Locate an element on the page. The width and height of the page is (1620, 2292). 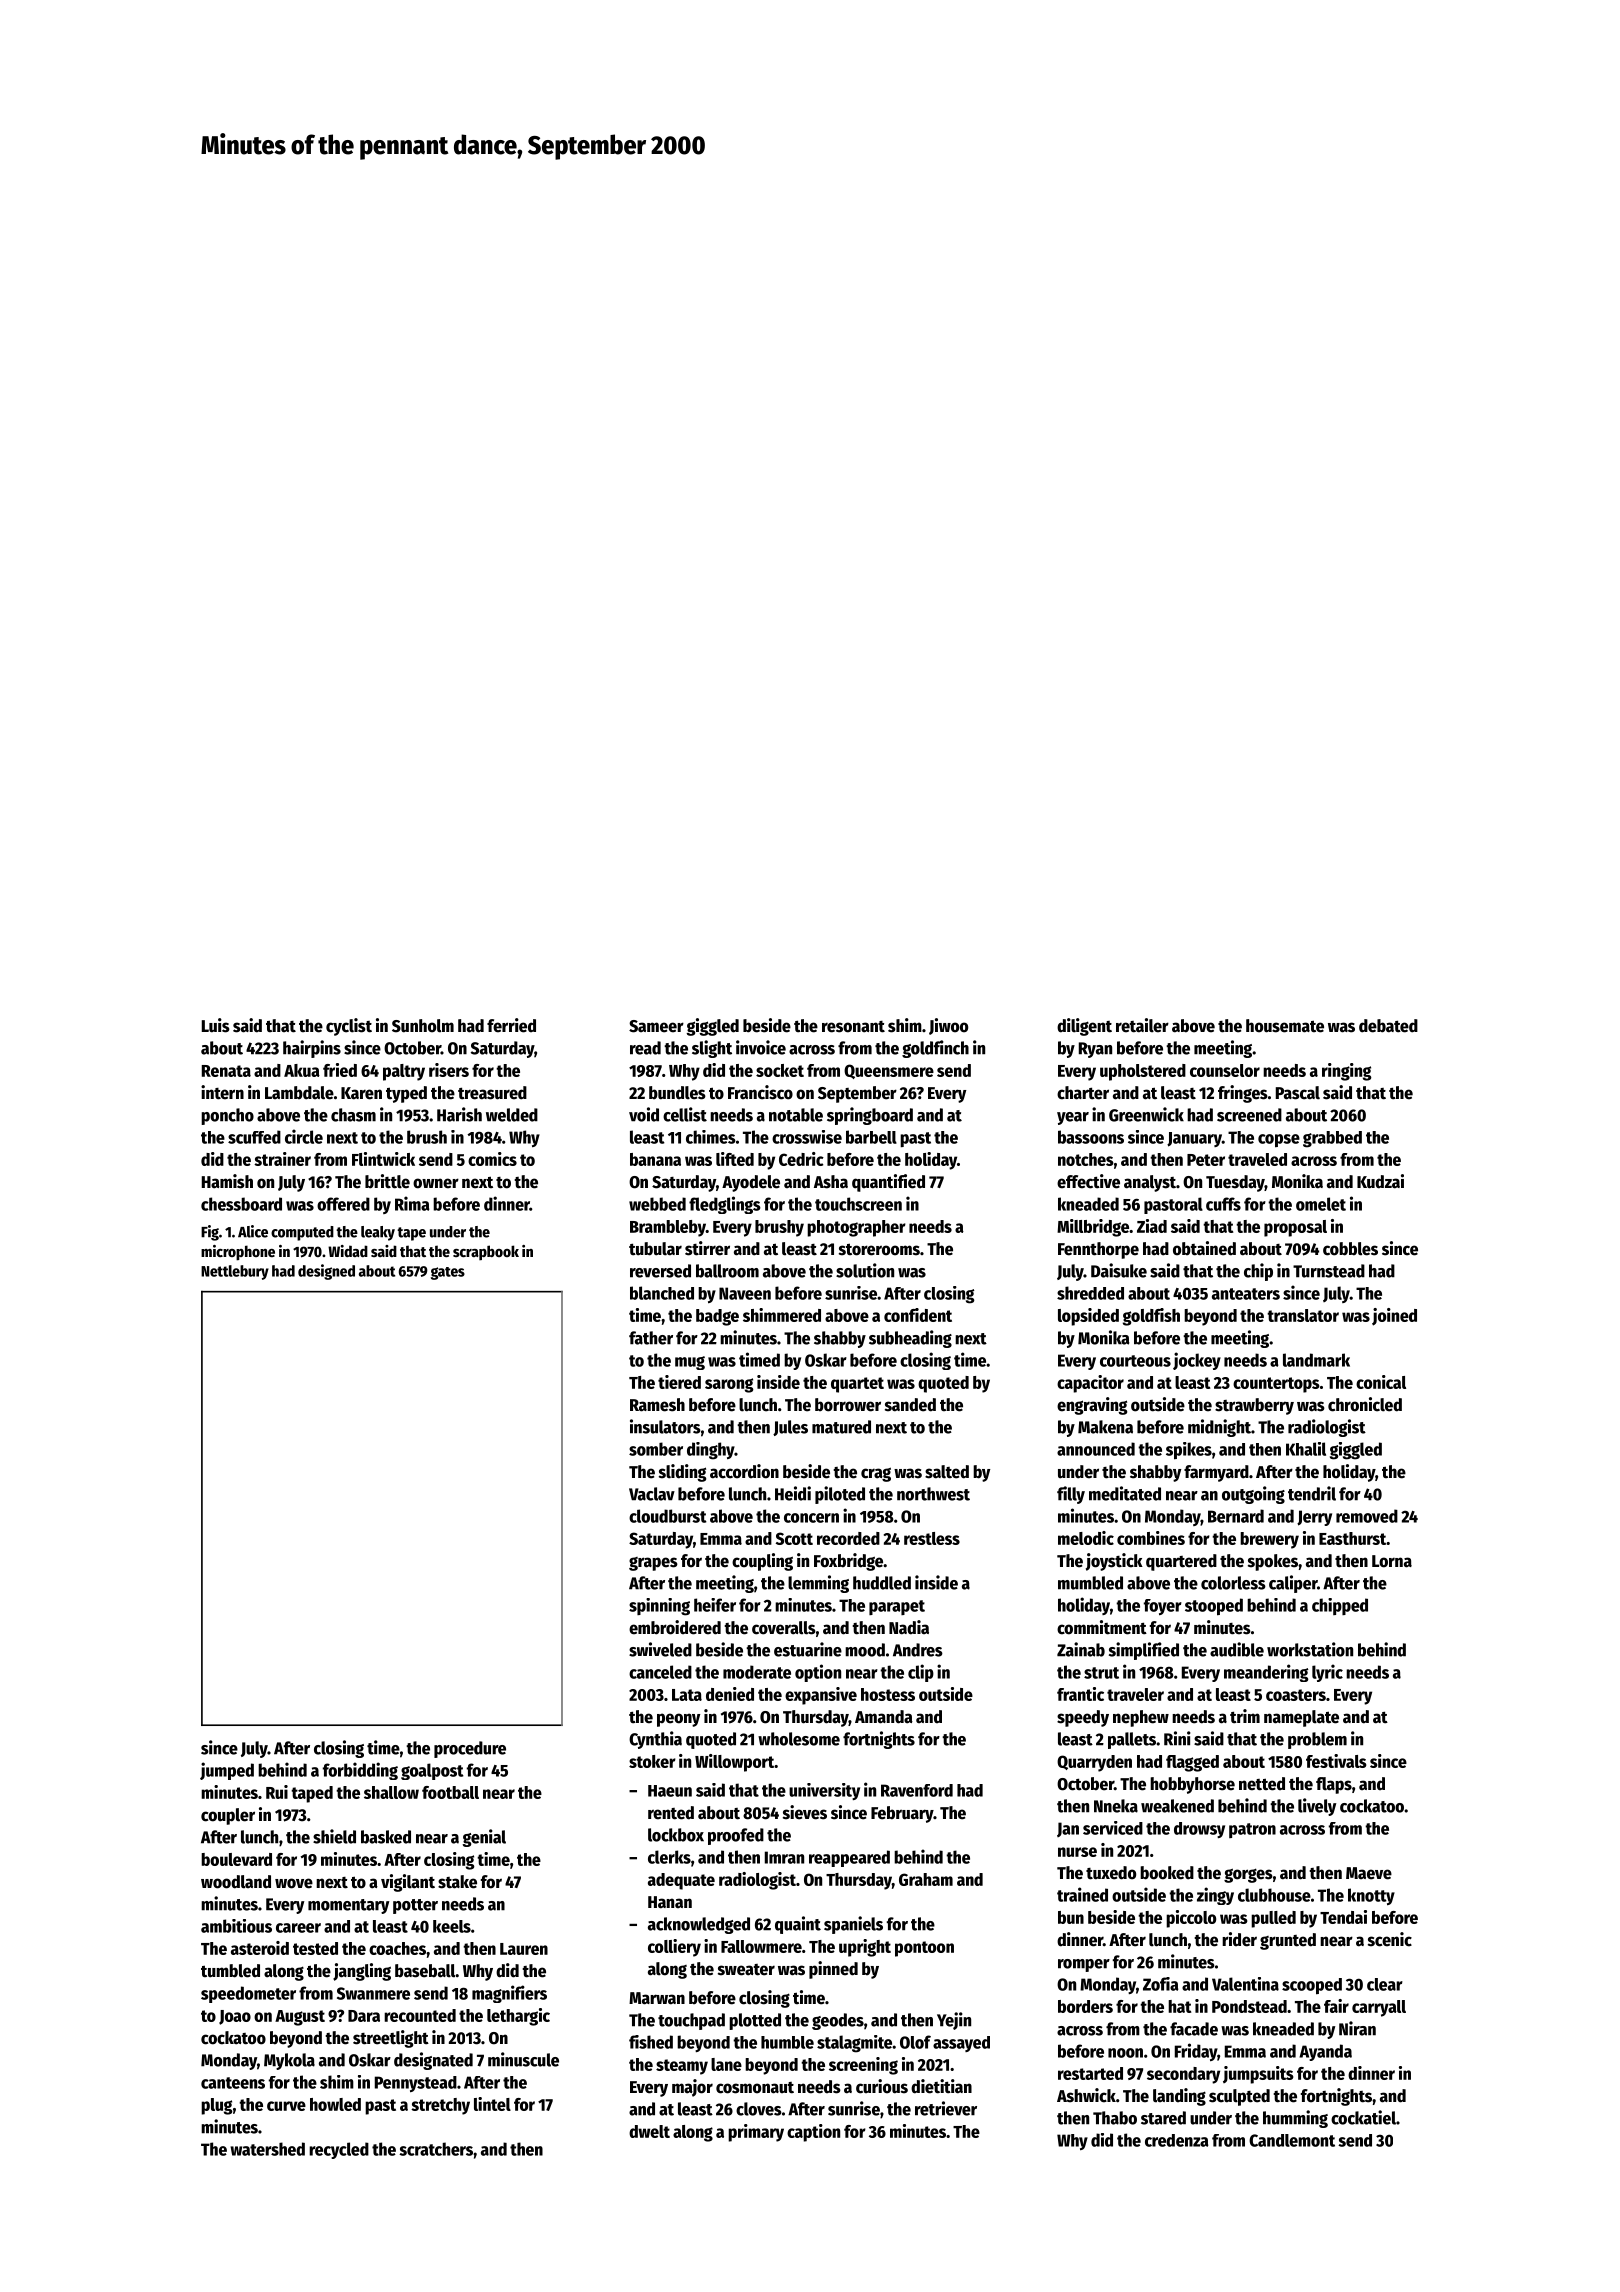
problem is located at coordinates (1317, 1740).
